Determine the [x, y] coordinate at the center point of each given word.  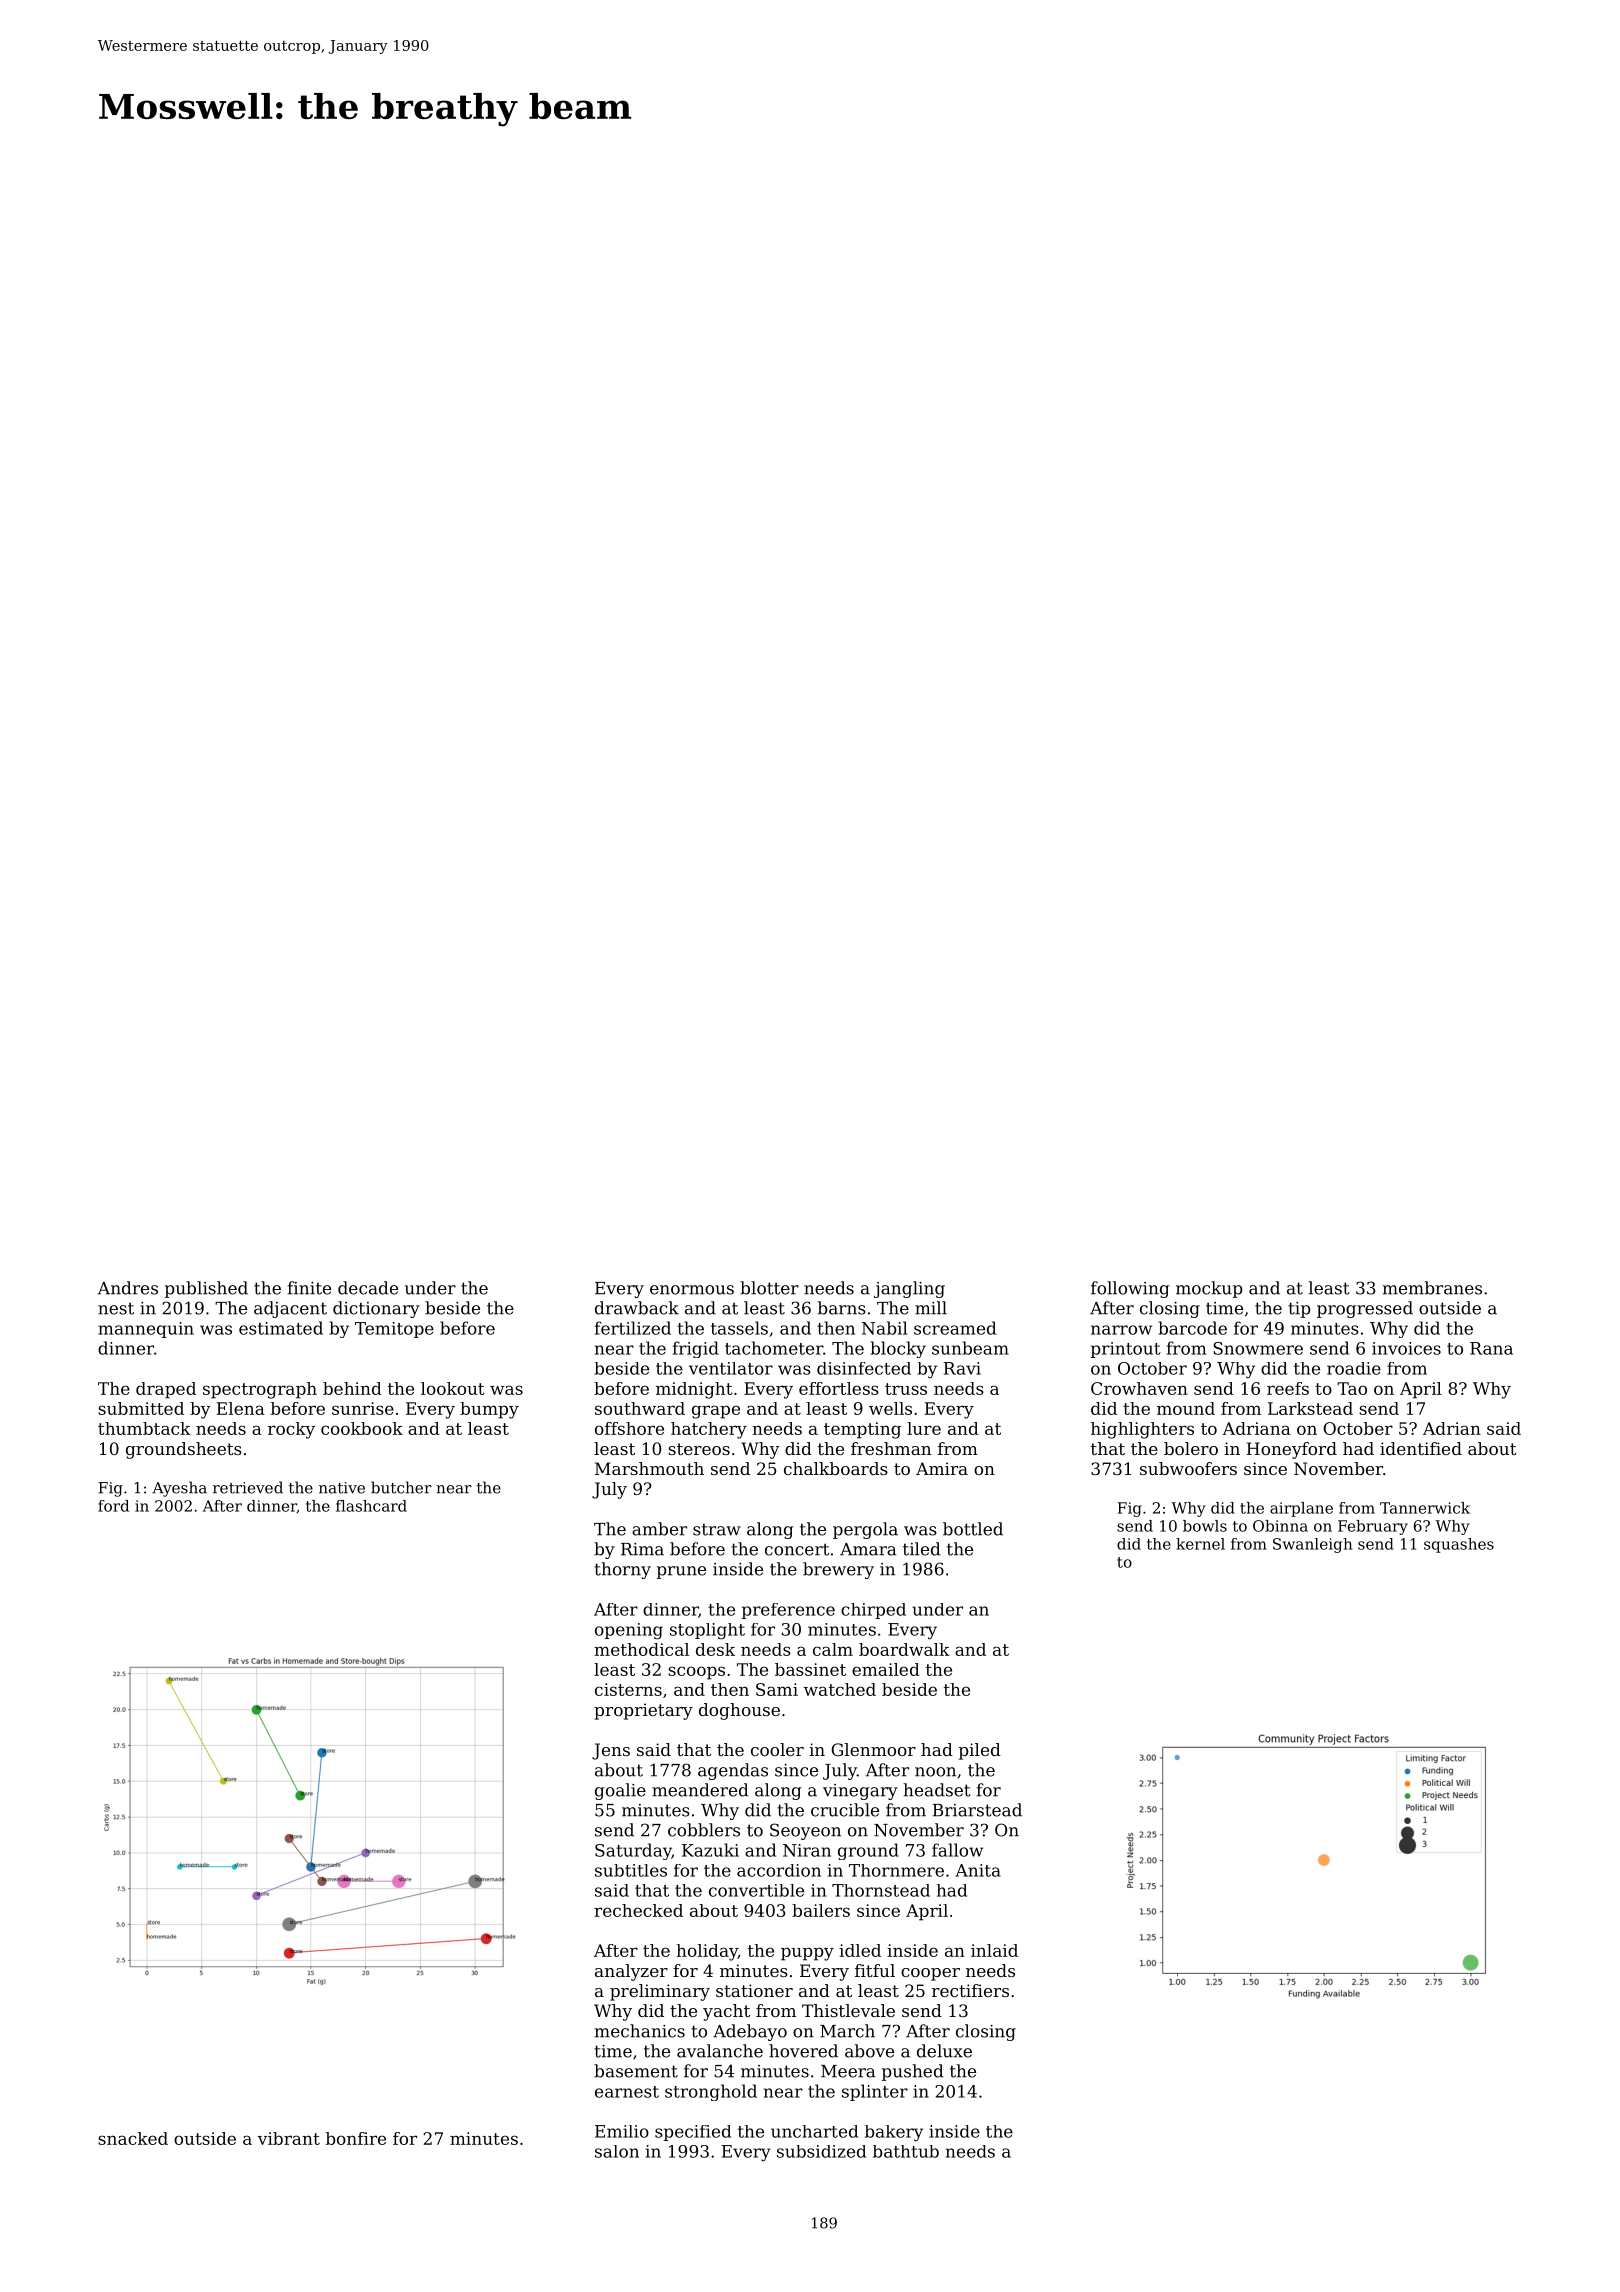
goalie [620, 1791]
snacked [133, 2138]
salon [617, 2151]
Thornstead [881, 1890]
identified [1421, 1448]
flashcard [371, 1506]
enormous [692, 1290]
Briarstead [977, 1810]
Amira [942, 1468]
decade [368, 1288]
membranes [1432, 1288]
